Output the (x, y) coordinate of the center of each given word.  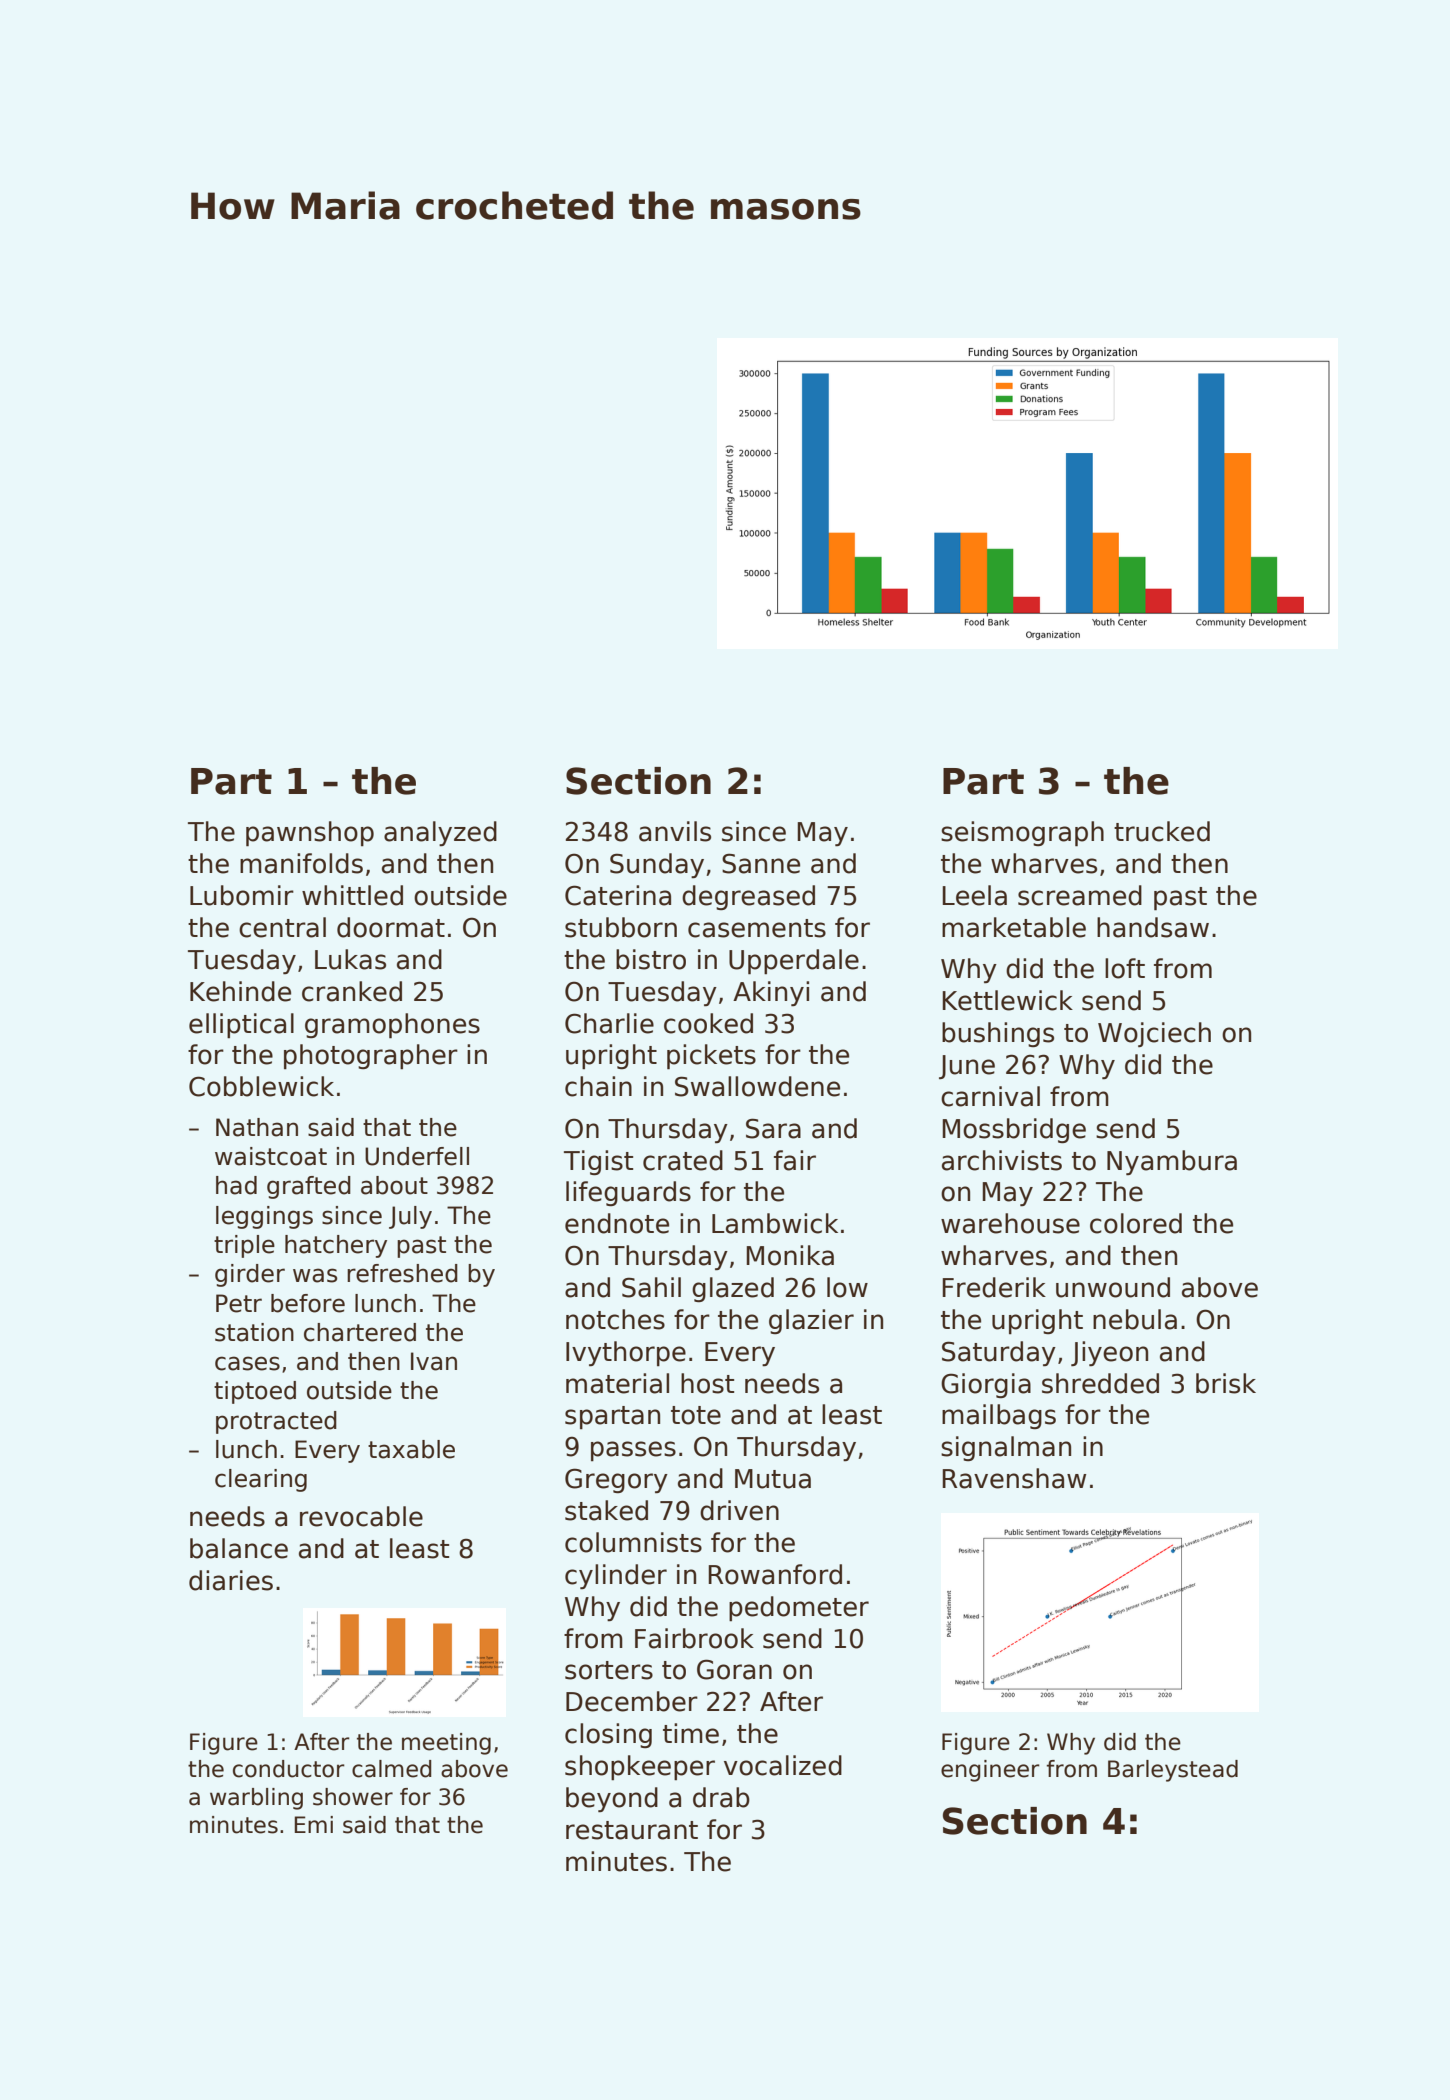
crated (683, 1160)
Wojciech (1154, 1034)
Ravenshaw (1014, 1478)
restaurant (632, 1830)
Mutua (773, 1479)
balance (239, 1548)
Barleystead (1173, 1771)
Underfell (417, 1156)
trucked (1162, 831)
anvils (675, 831)
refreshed (402, 1273)
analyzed (440, 833)
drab (721, 1797)
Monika (790, 1255)
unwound (1113, 1287)
